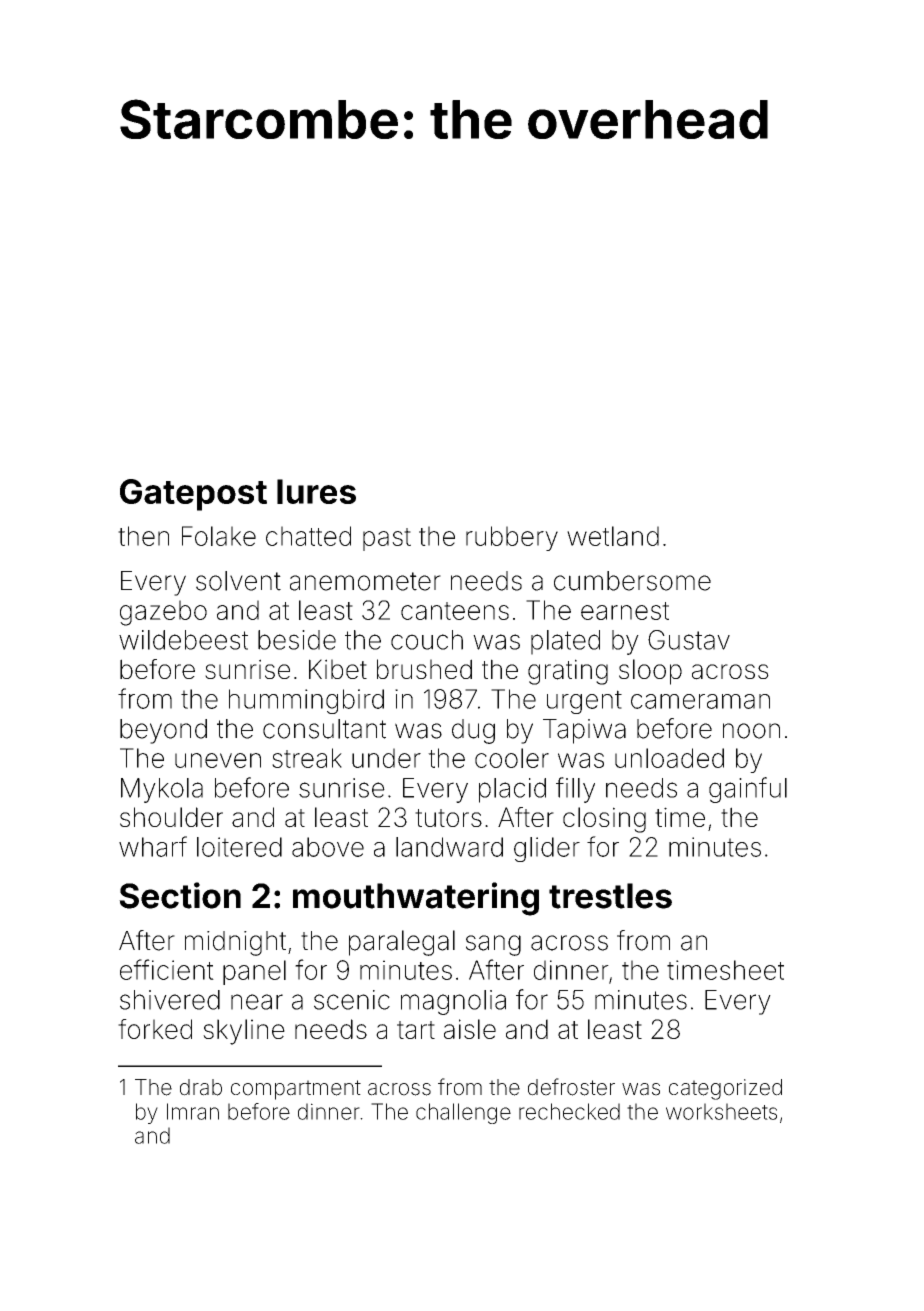  Describe the element at coordinates (547, 849) in the page. I see `glider` at that location.
